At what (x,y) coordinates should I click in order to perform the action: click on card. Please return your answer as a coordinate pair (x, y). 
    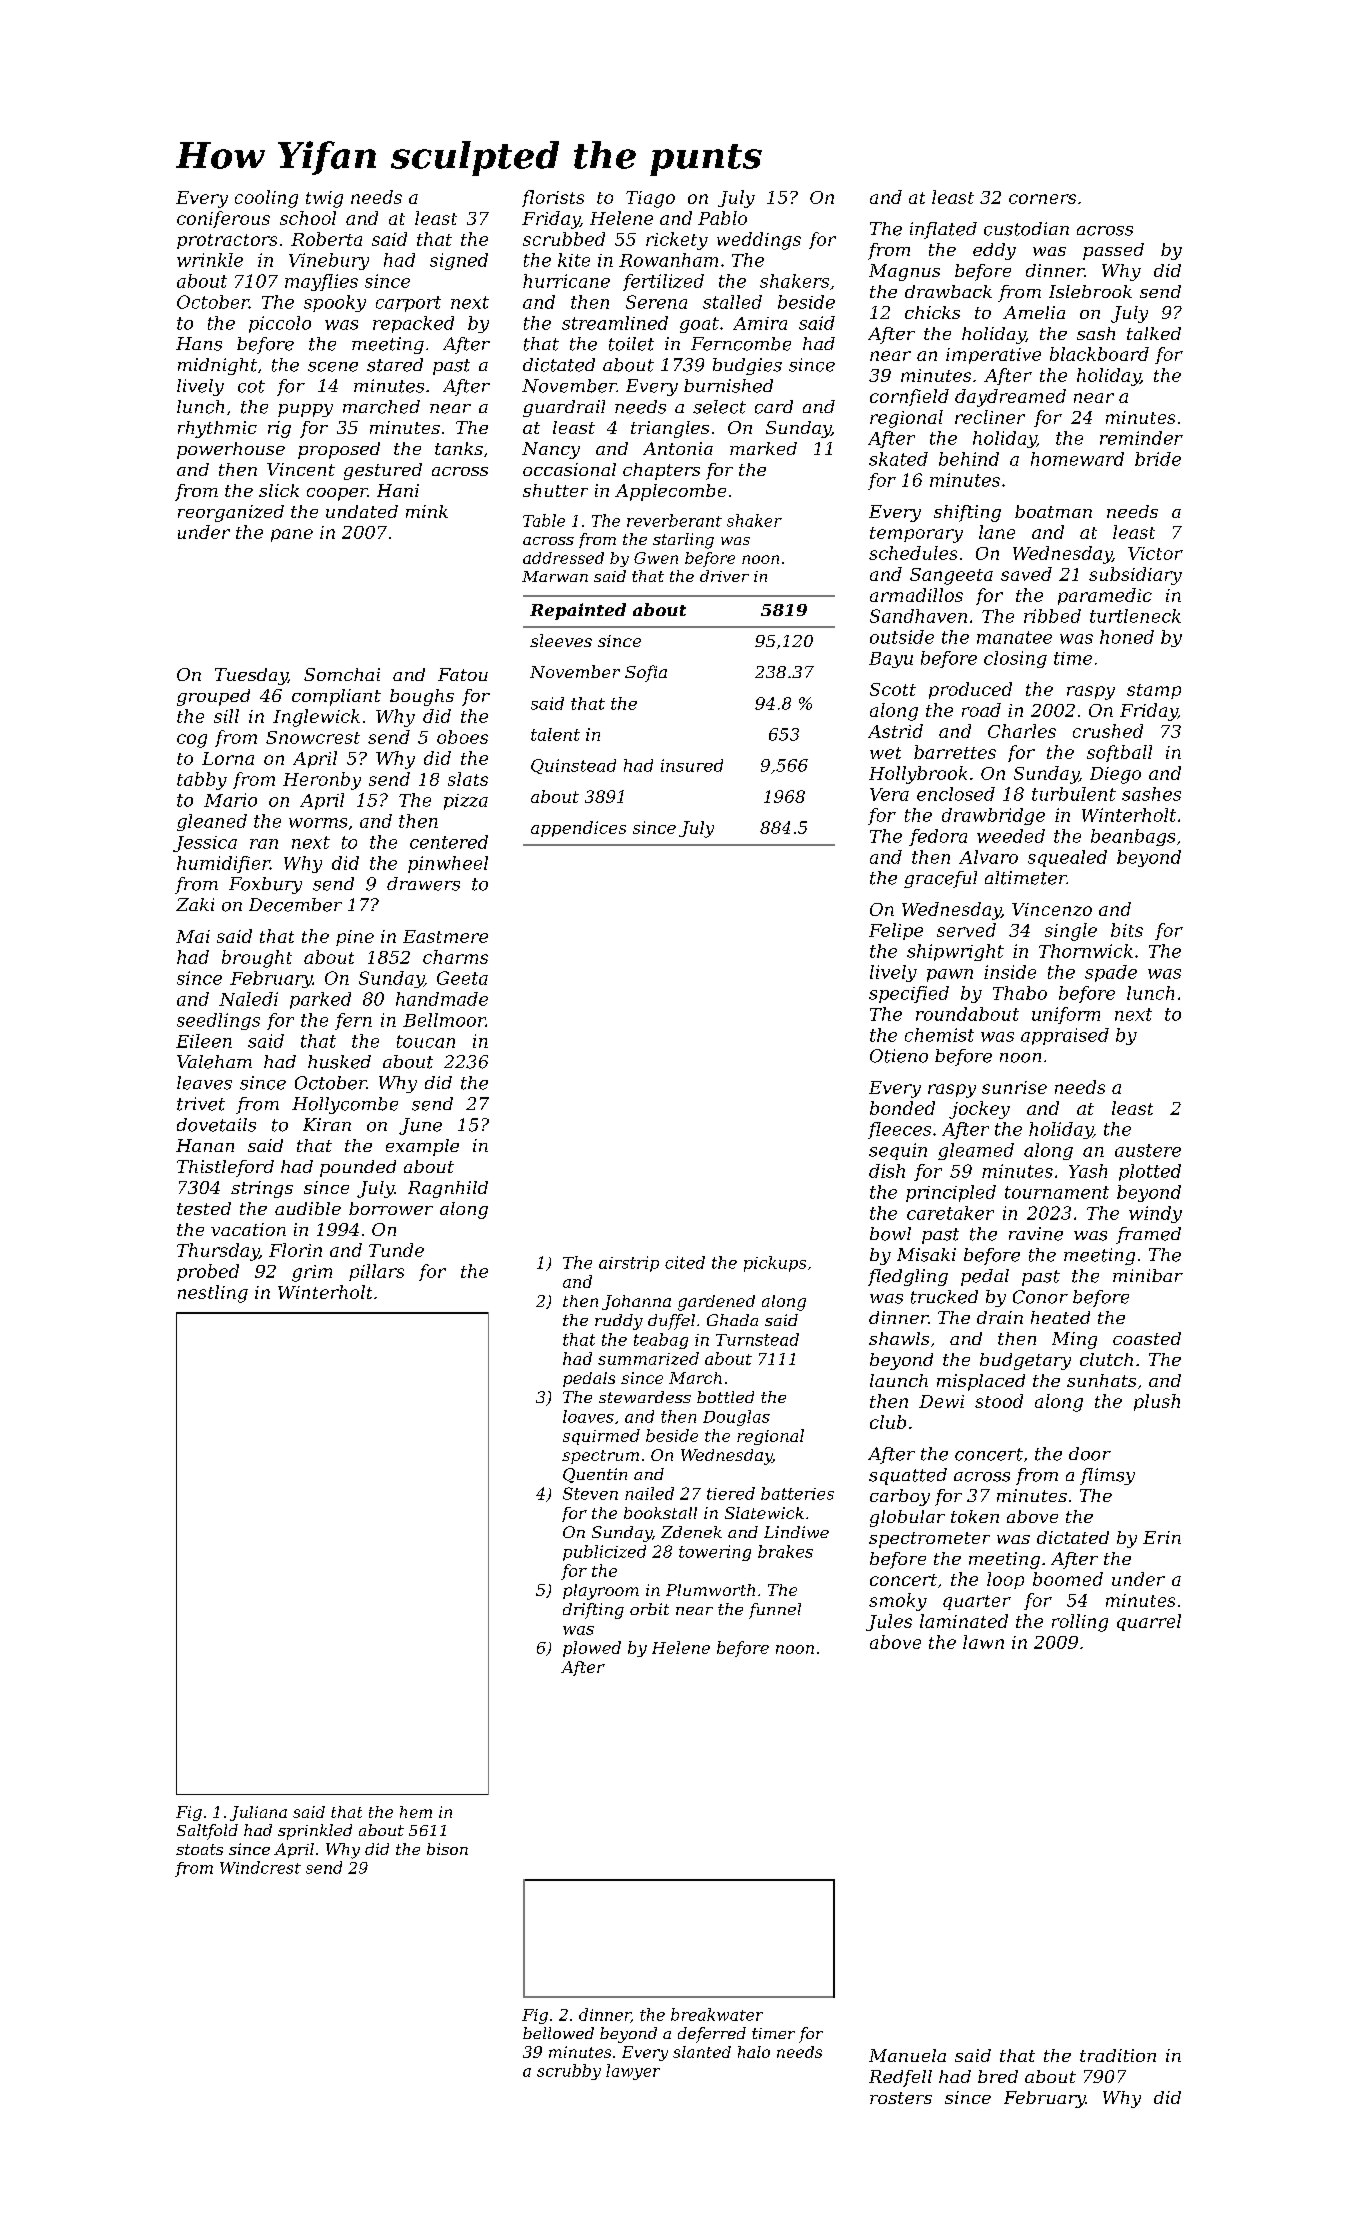
    Looking at the image, I should click on (774, 407).
